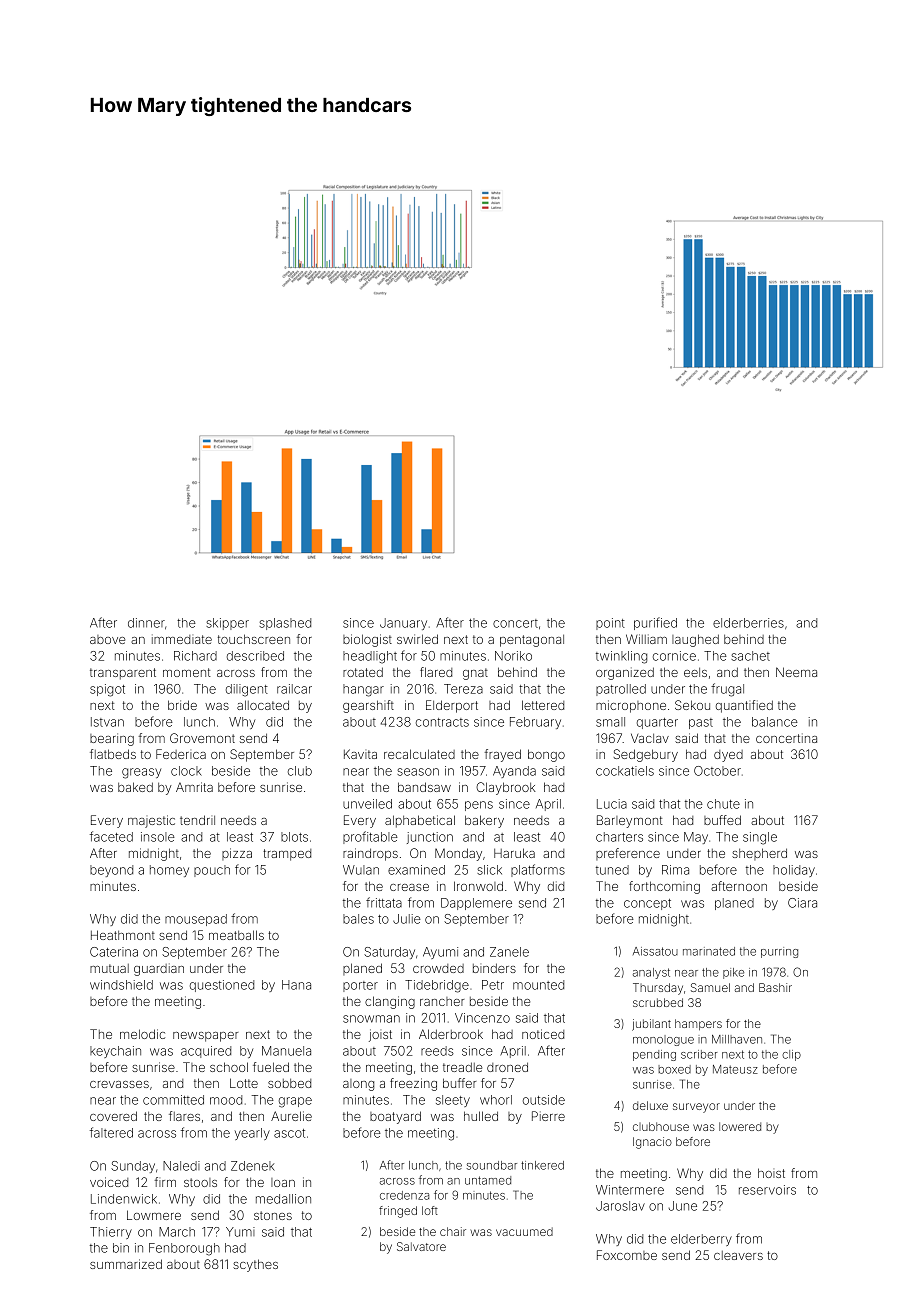 The width and height of the image is (908, 1316). What do you see at coordinates (701, 723) in the image?
I see `past` at bounding box center [701, 723].
